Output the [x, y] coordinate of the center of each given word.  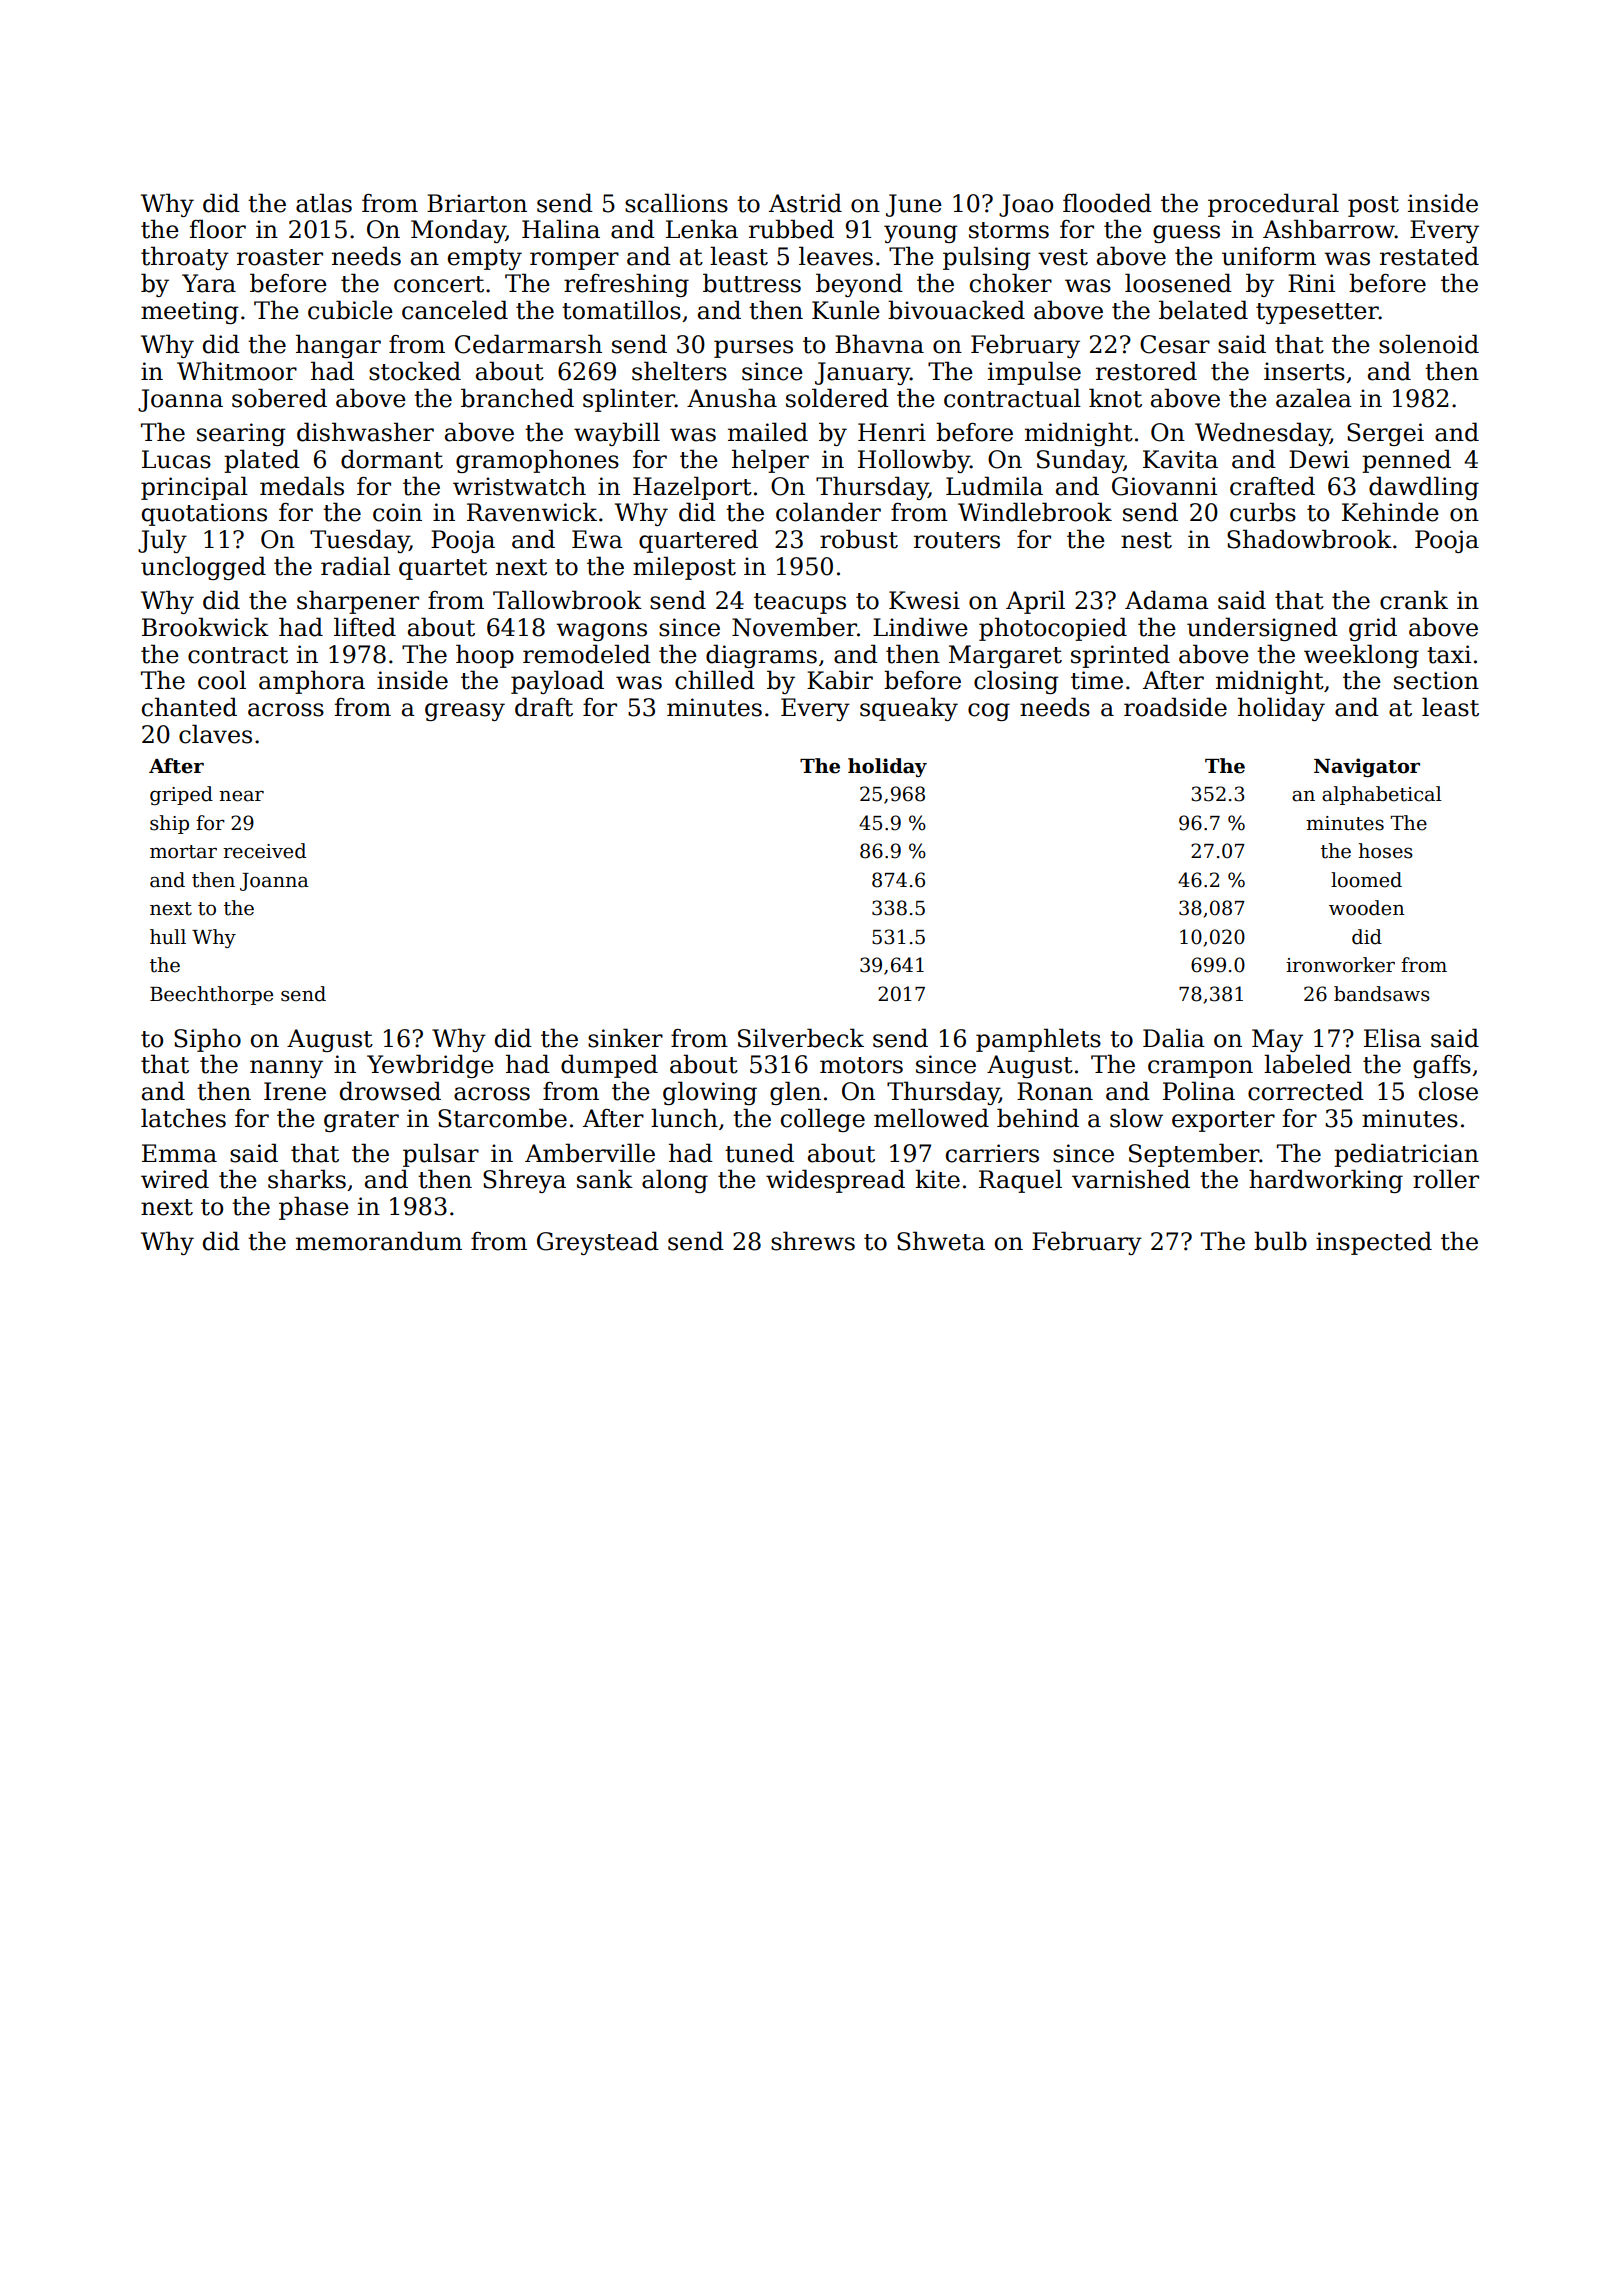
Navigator [1367, 767]
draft [544, 707]
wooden [1367, 908]
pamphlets [1038, 1040]
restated [1429, 256]
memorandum [379, 1241]
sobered [279, 398]
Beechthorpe [211, 995]
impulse [1034, 373]
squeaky [909, 709]
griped [181, 795]
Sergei [1385, 434]
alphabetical [1382, 795]
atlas [324, 203]
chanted [189, 707]
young [920, 234]
